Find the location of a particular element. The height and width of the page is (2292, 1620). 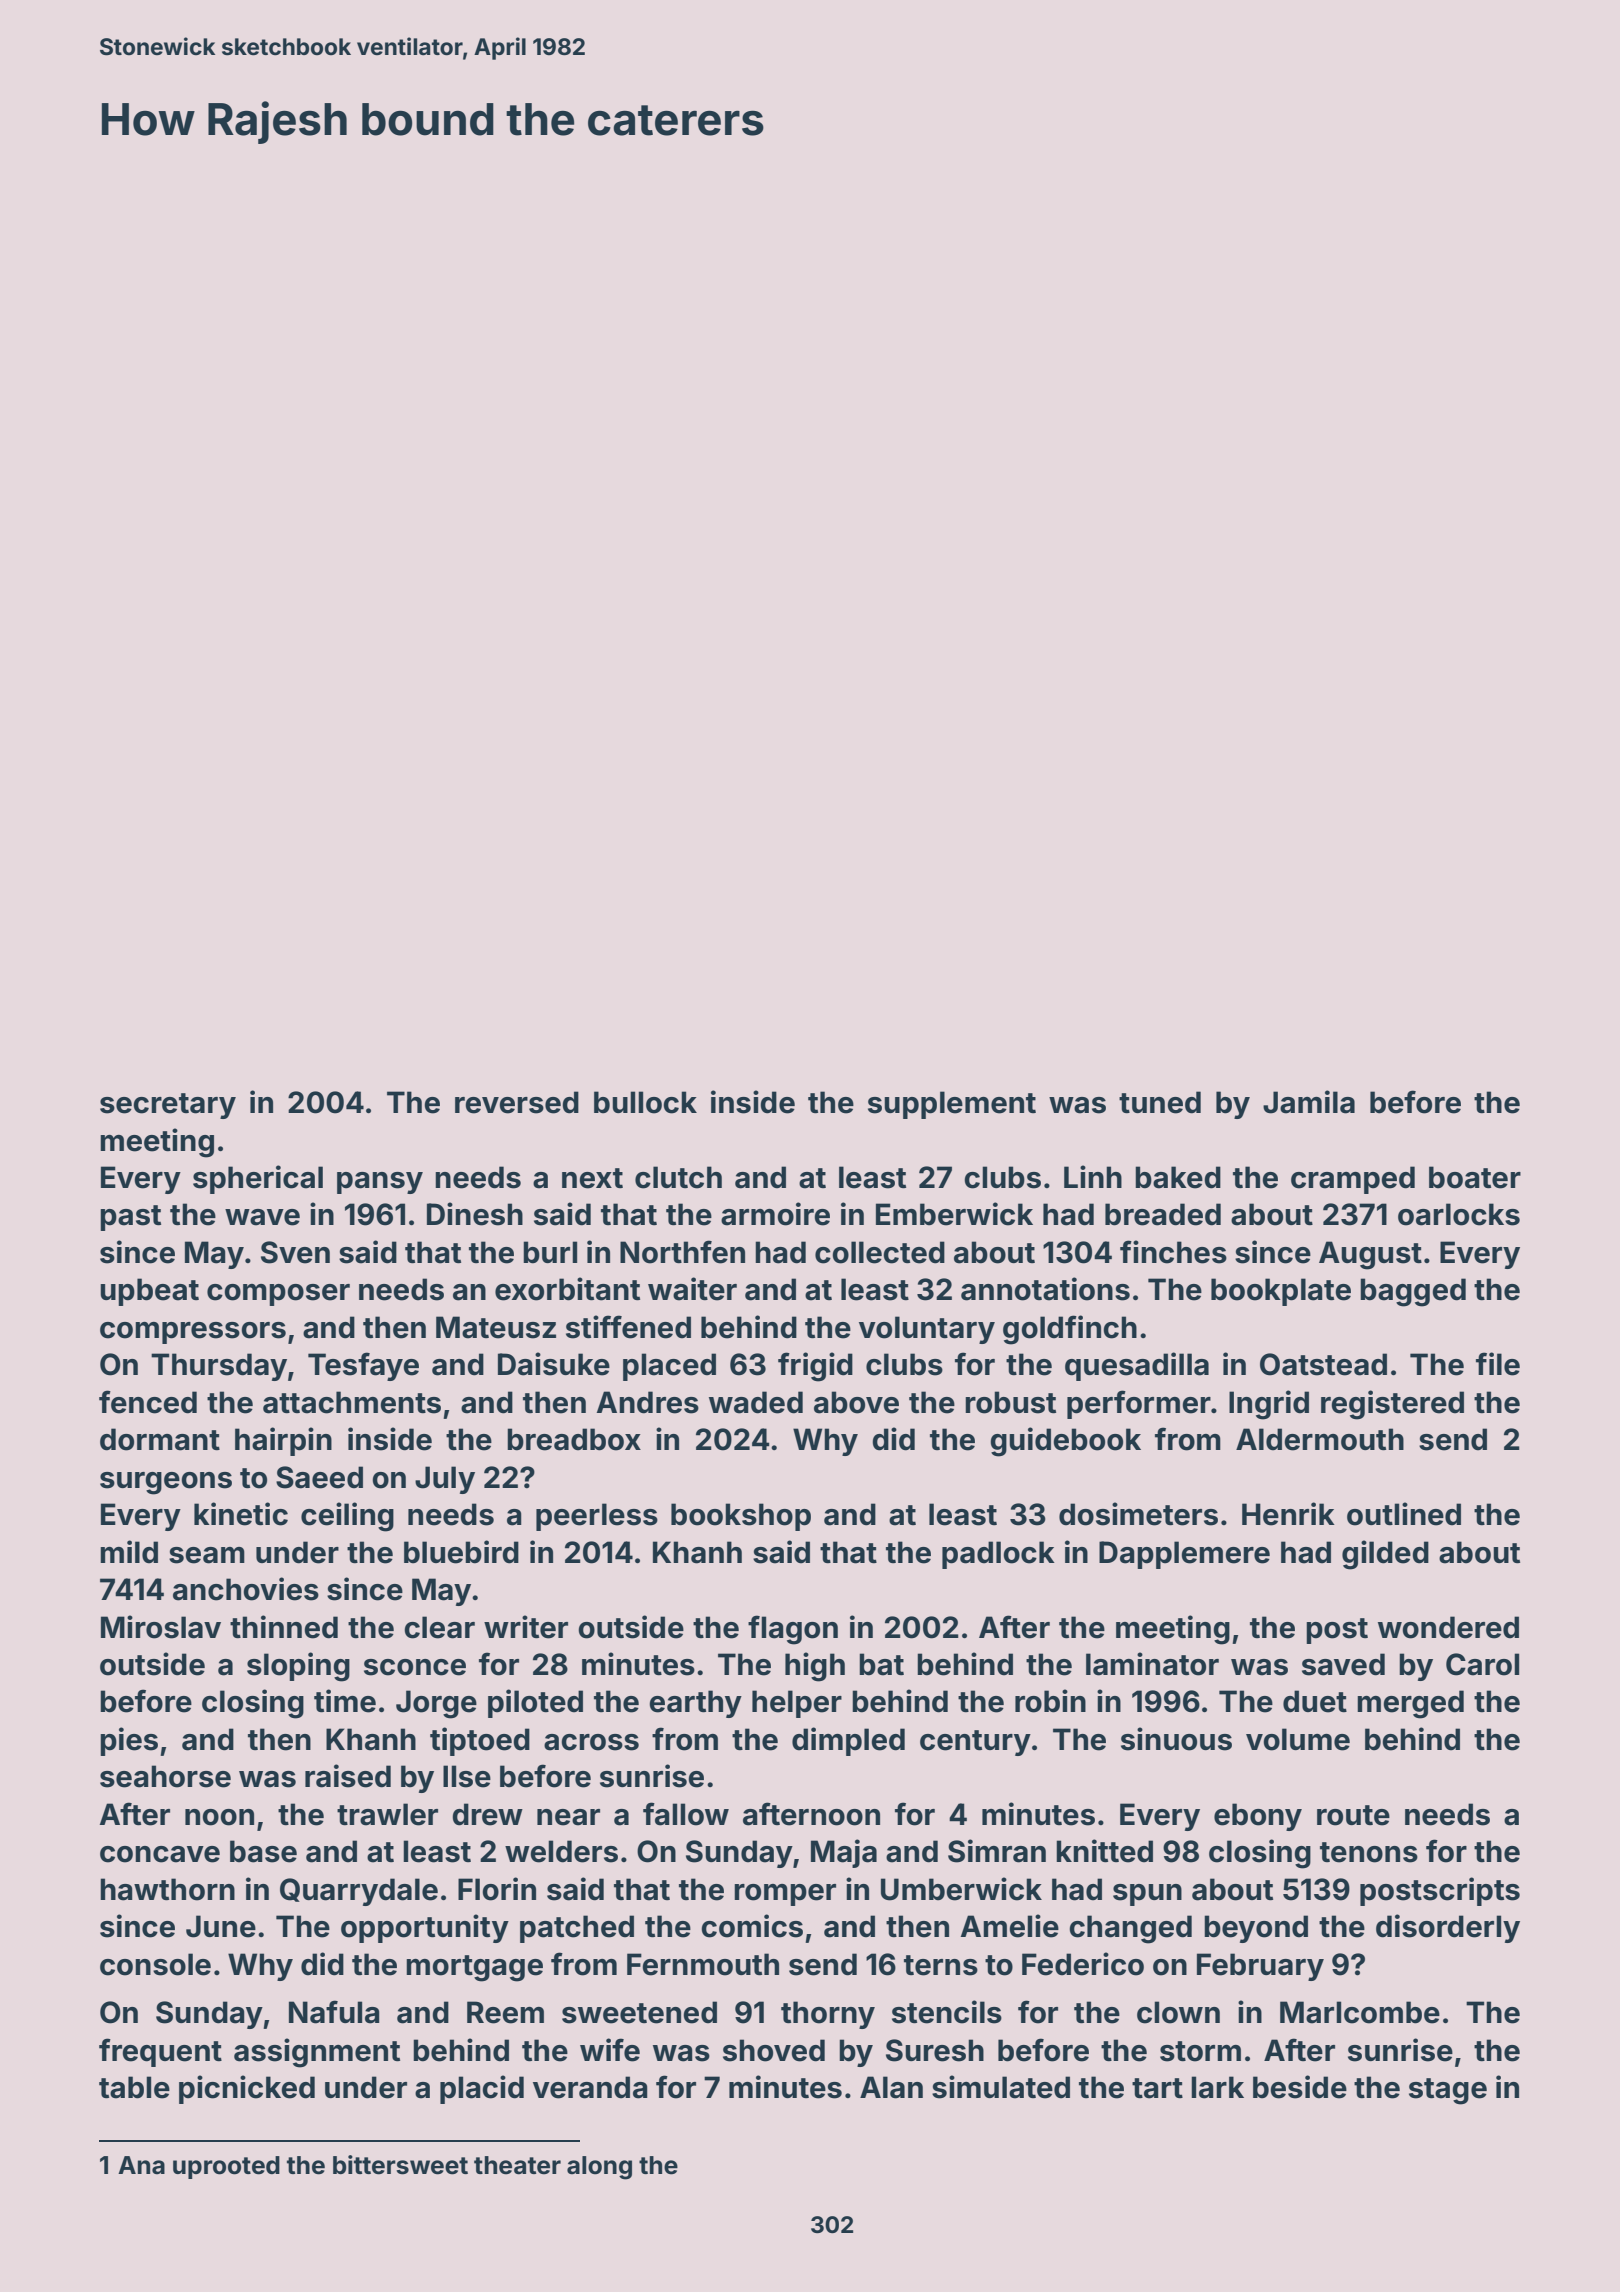

Marlcombe is located at coordinates (1360, 2012).
